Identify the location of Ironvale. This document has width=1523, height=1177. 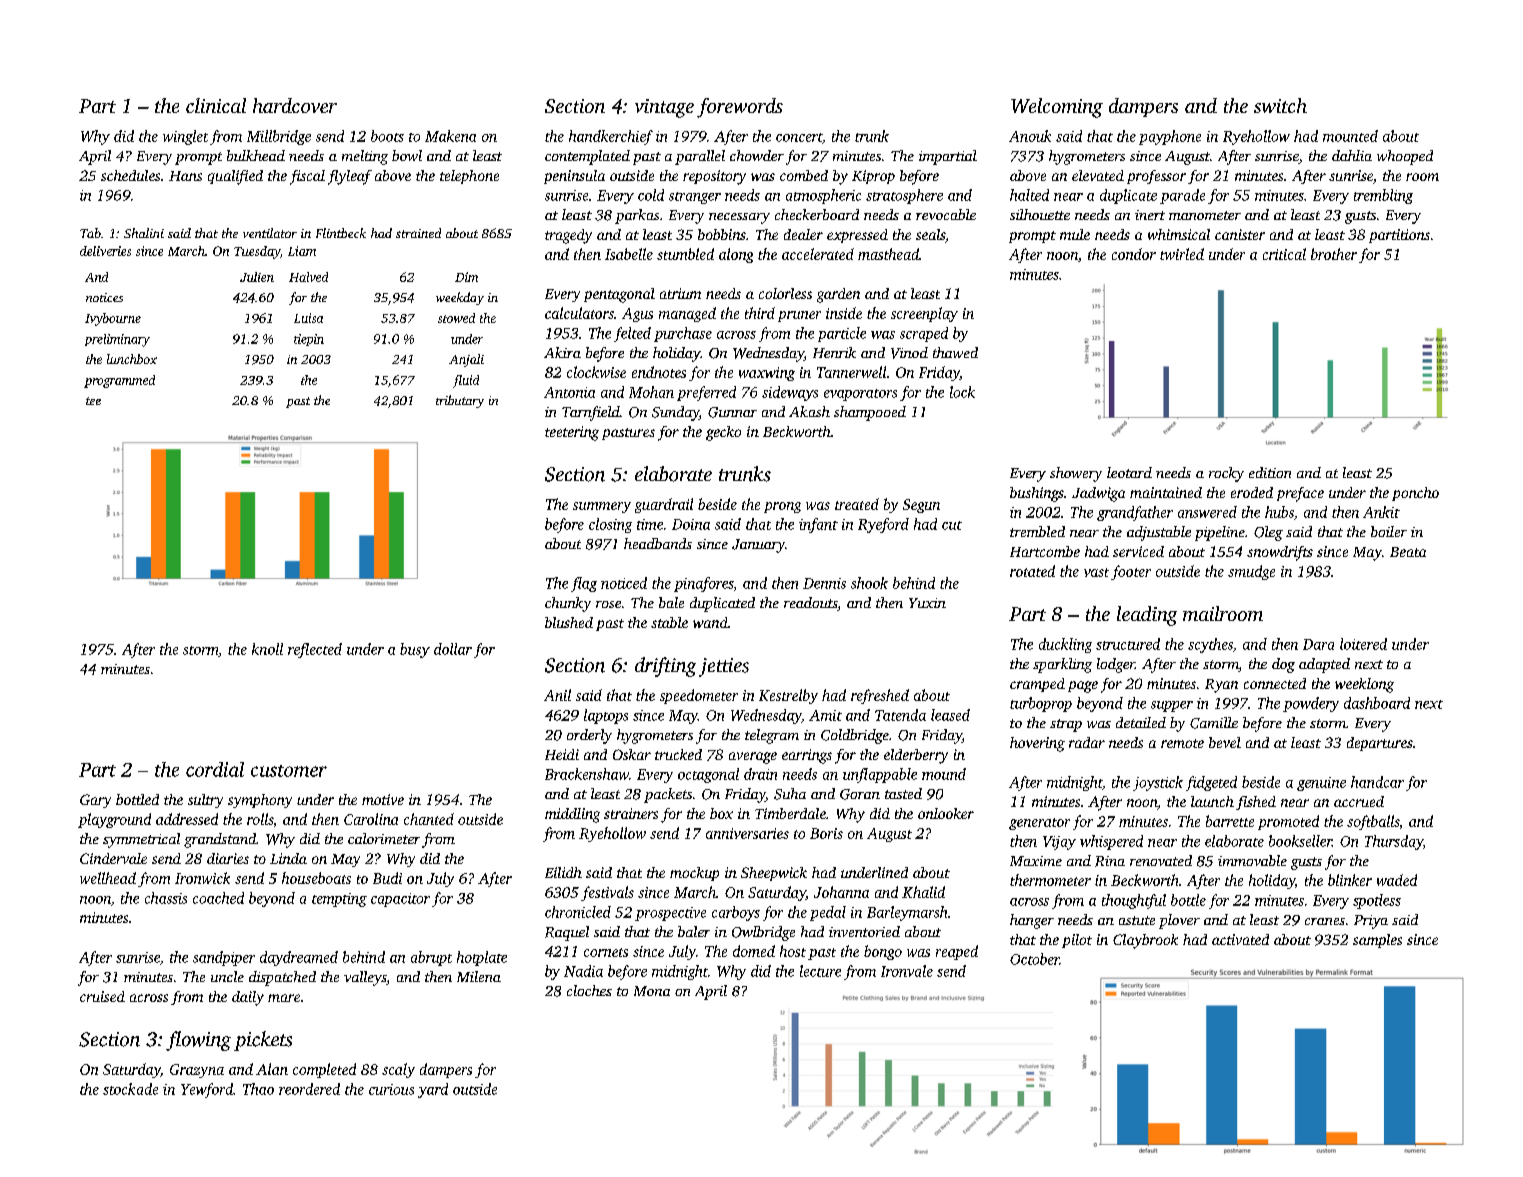
(907, 971).
